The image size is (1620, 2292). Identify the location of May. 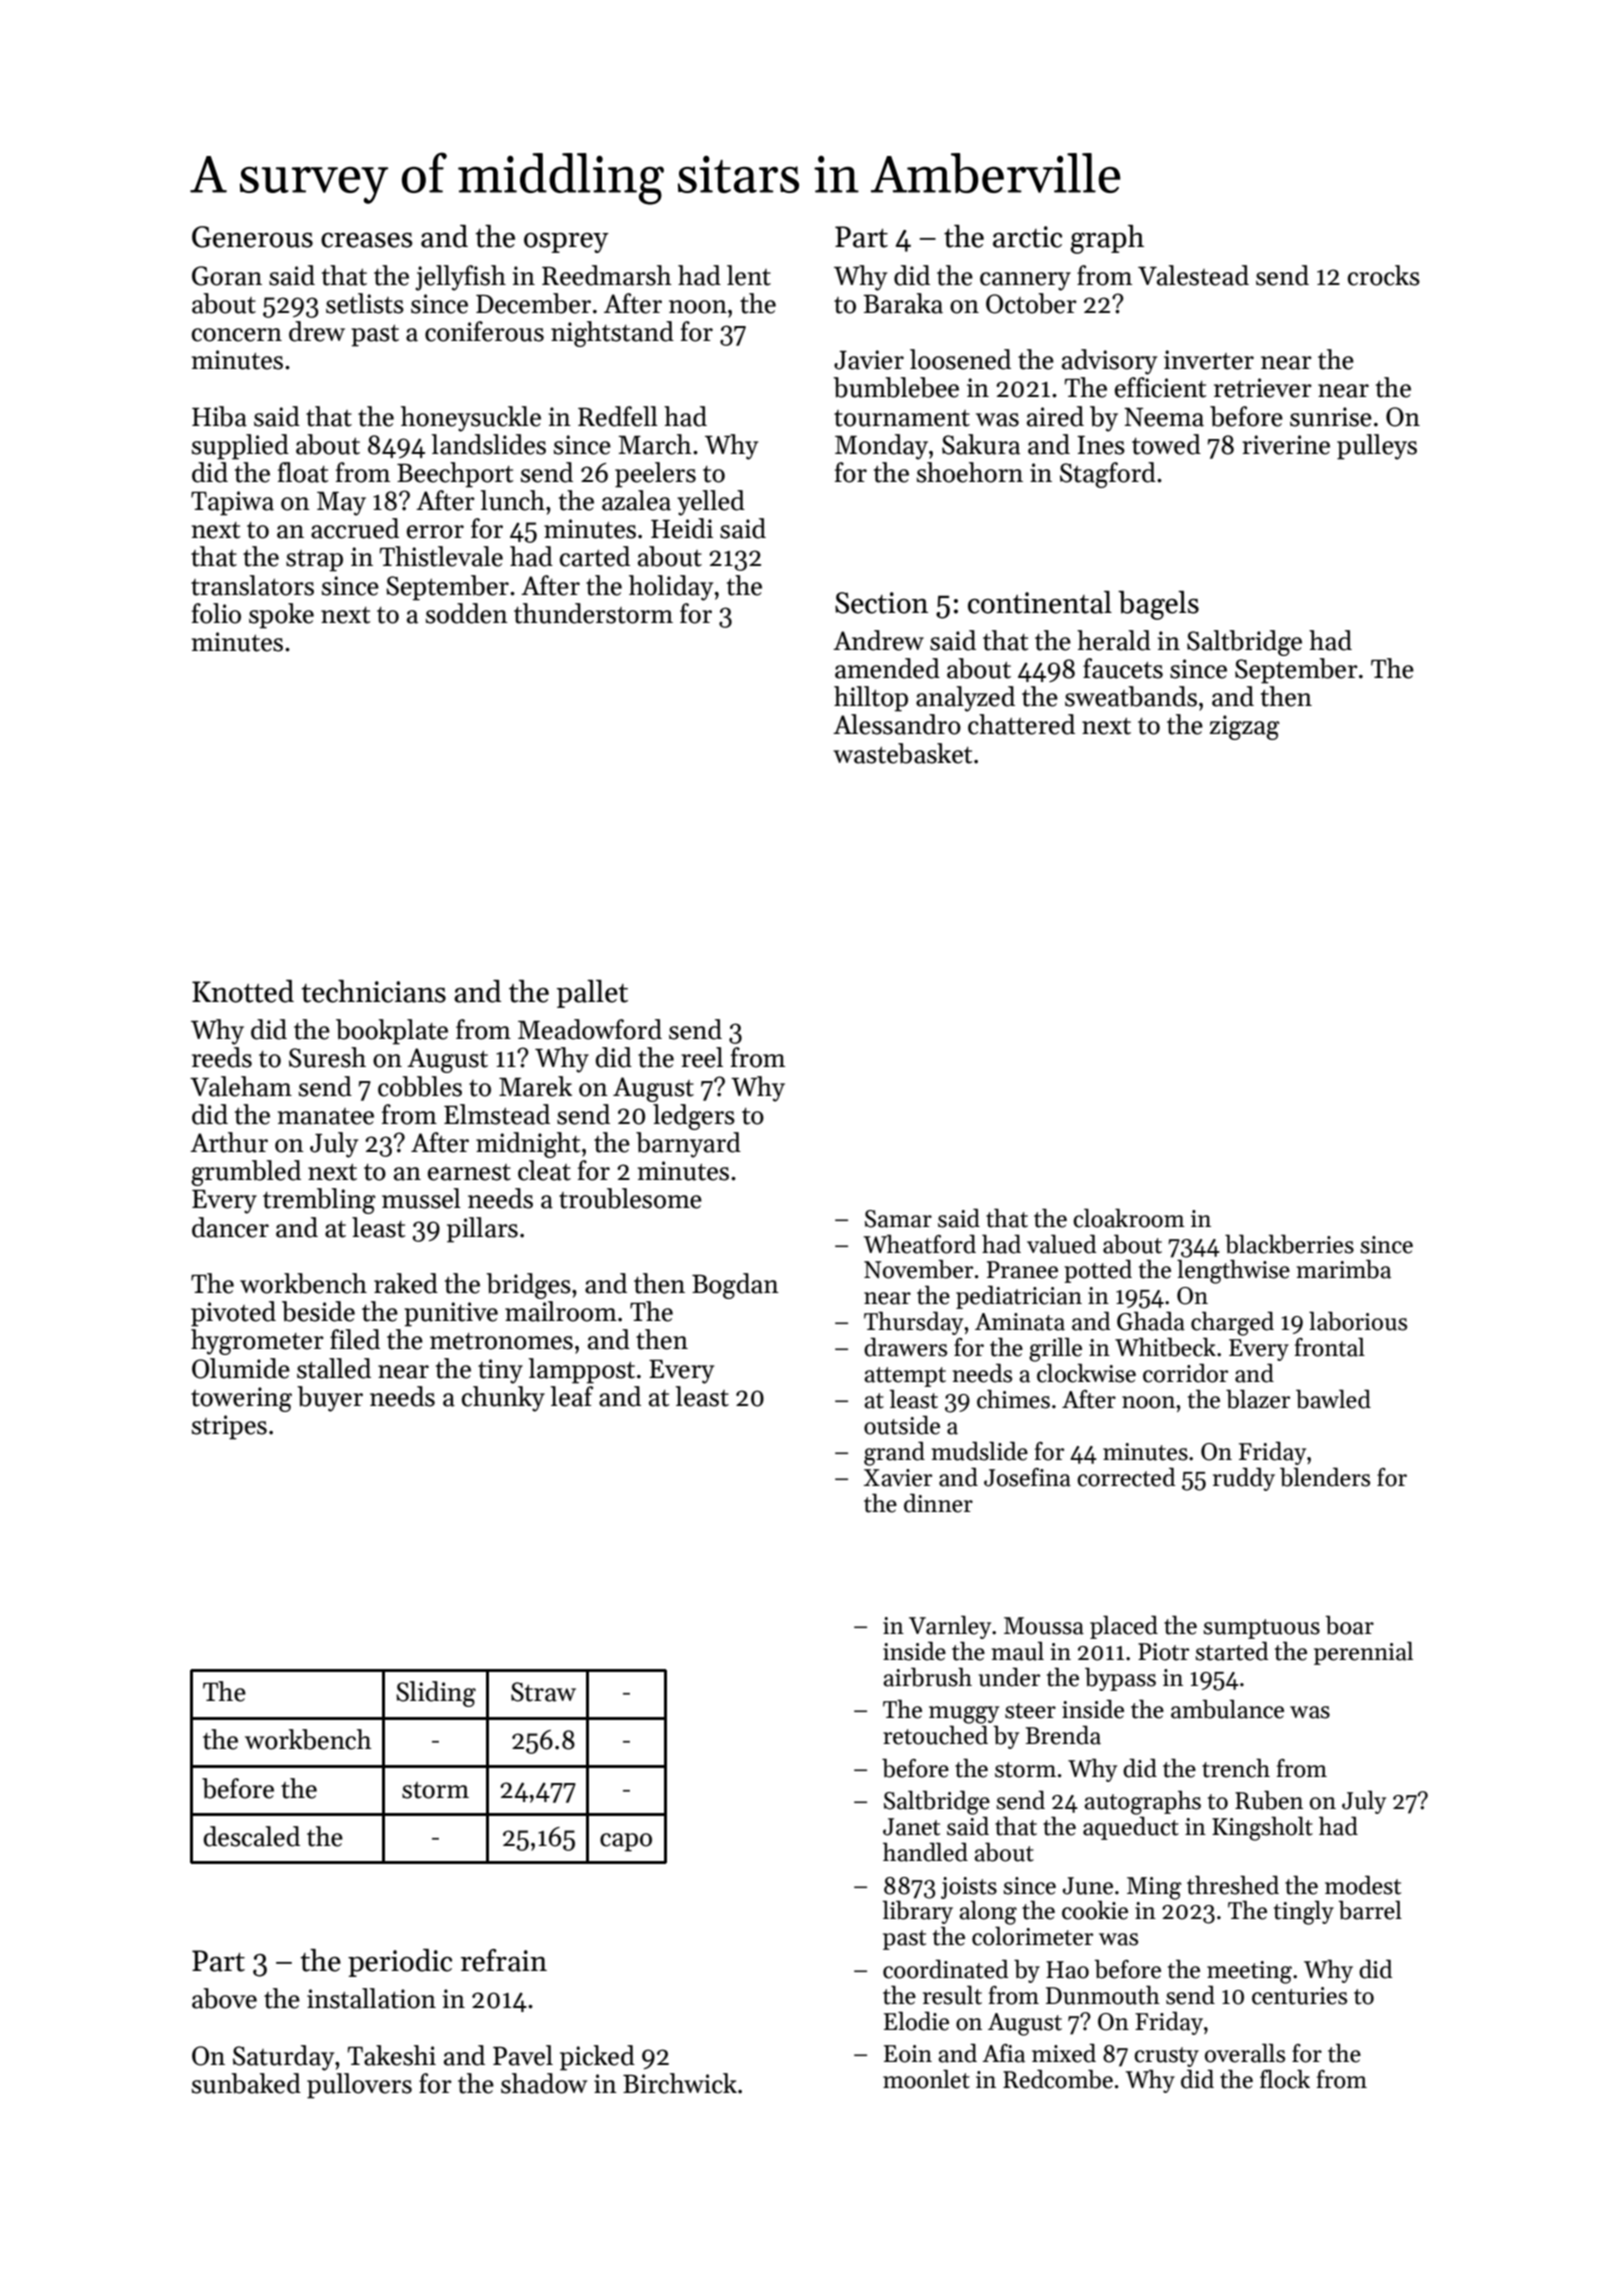
(341, 504).
